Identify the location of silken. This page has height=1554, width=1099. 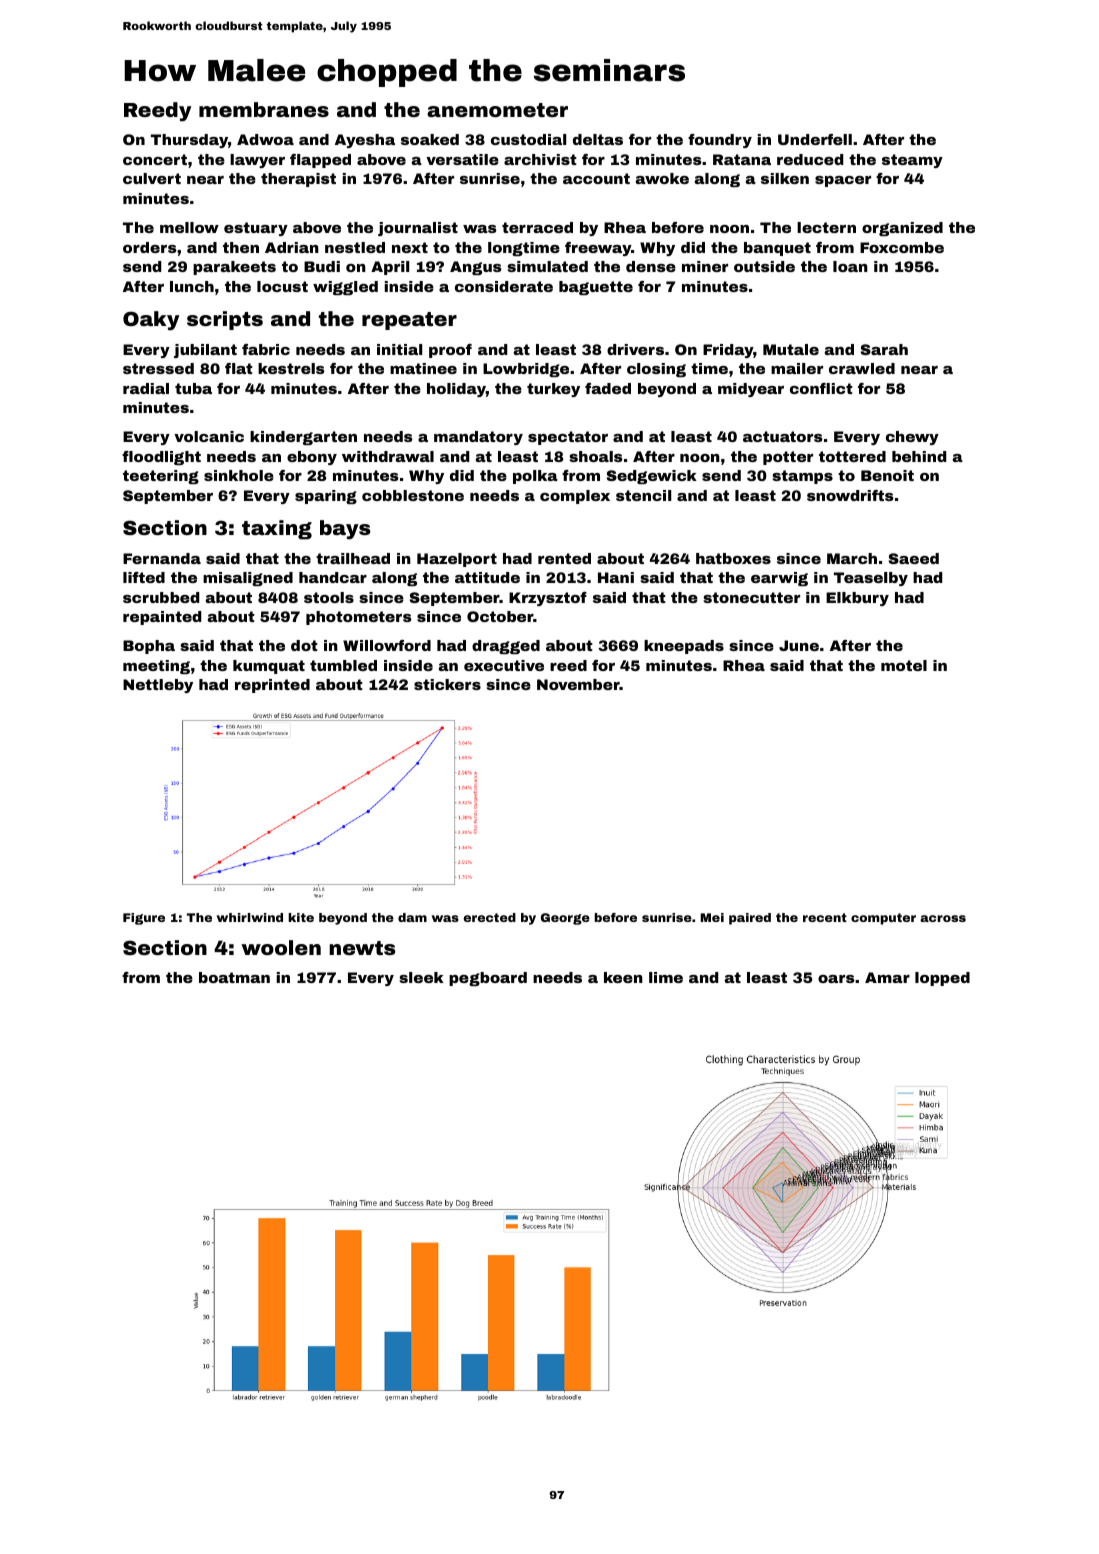
(785, 178).
